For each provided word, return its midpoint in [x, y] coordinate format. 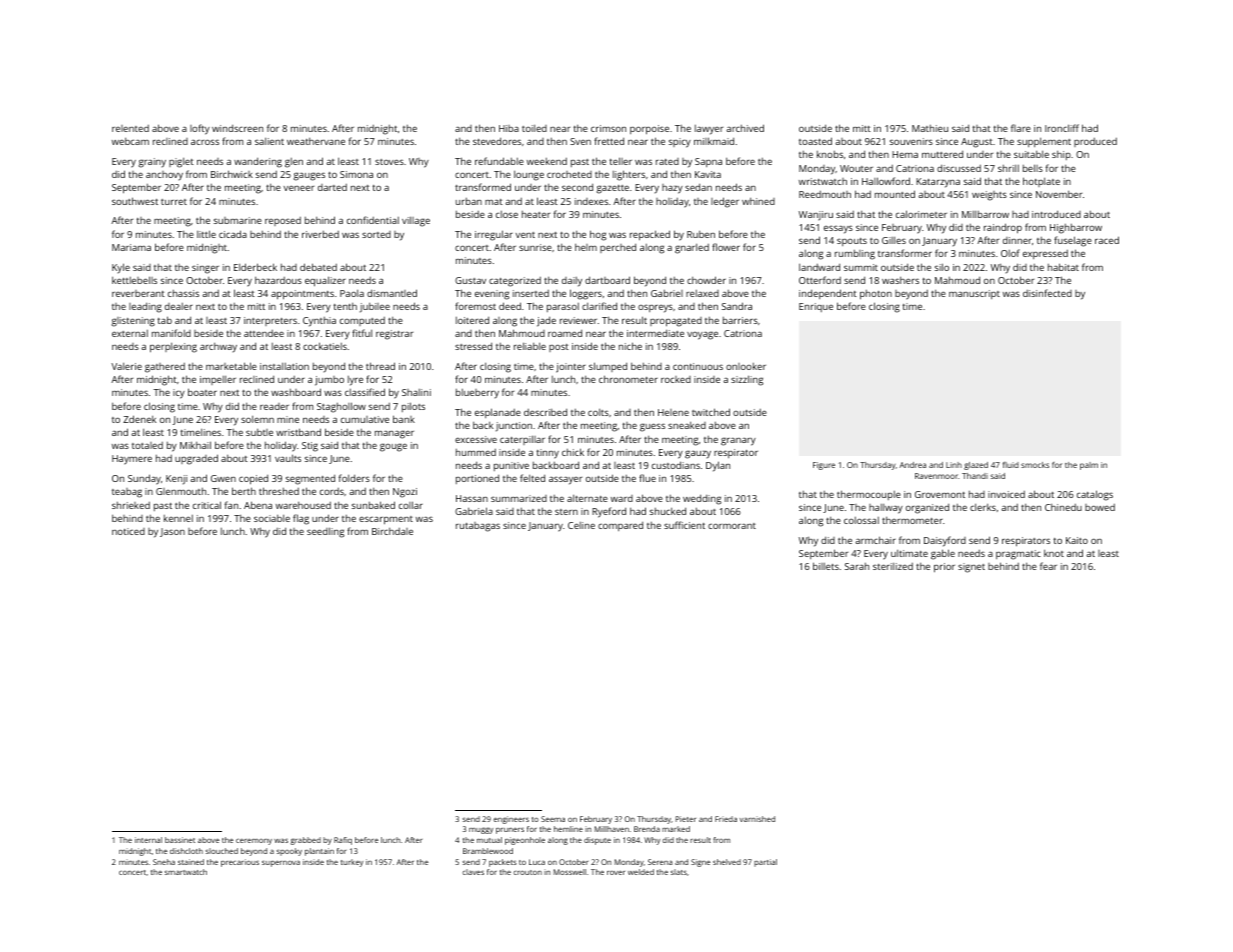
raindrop [1003, 228]
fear [1048, 566]
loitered [472, 320]
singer [205, 269]
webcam [130, 141]
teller [621, 161]
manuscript [974, 294]
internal [148, 840]
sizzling [747, 380]
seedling [325, 532]
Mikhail [195, 445]
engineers [511, 820]
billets [826, 566]
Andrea [912, 465]
